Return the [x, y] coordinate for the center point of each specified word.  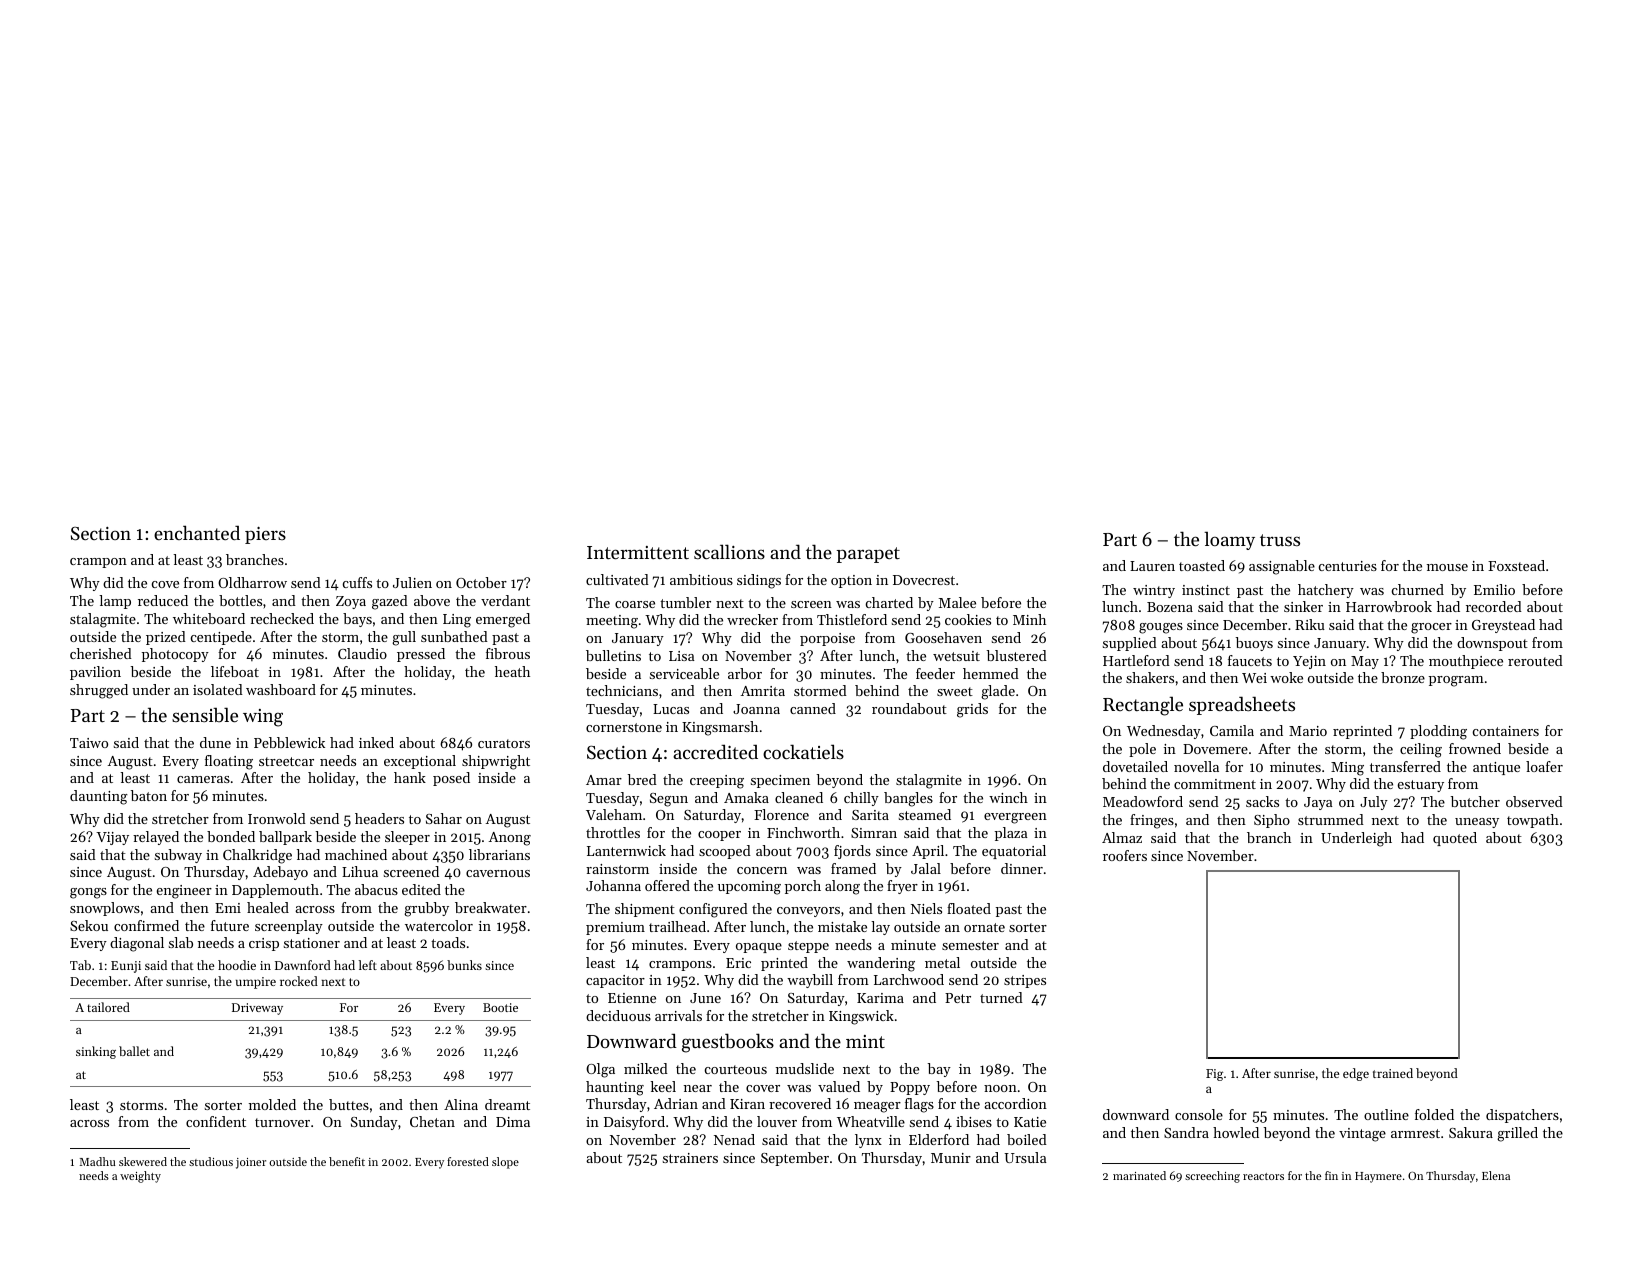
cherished [101, 653]
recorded [1494, 606]
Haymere [1378, 1177]
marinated [1139, 1175]
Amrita [763, 691]
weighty [140, 1177]
